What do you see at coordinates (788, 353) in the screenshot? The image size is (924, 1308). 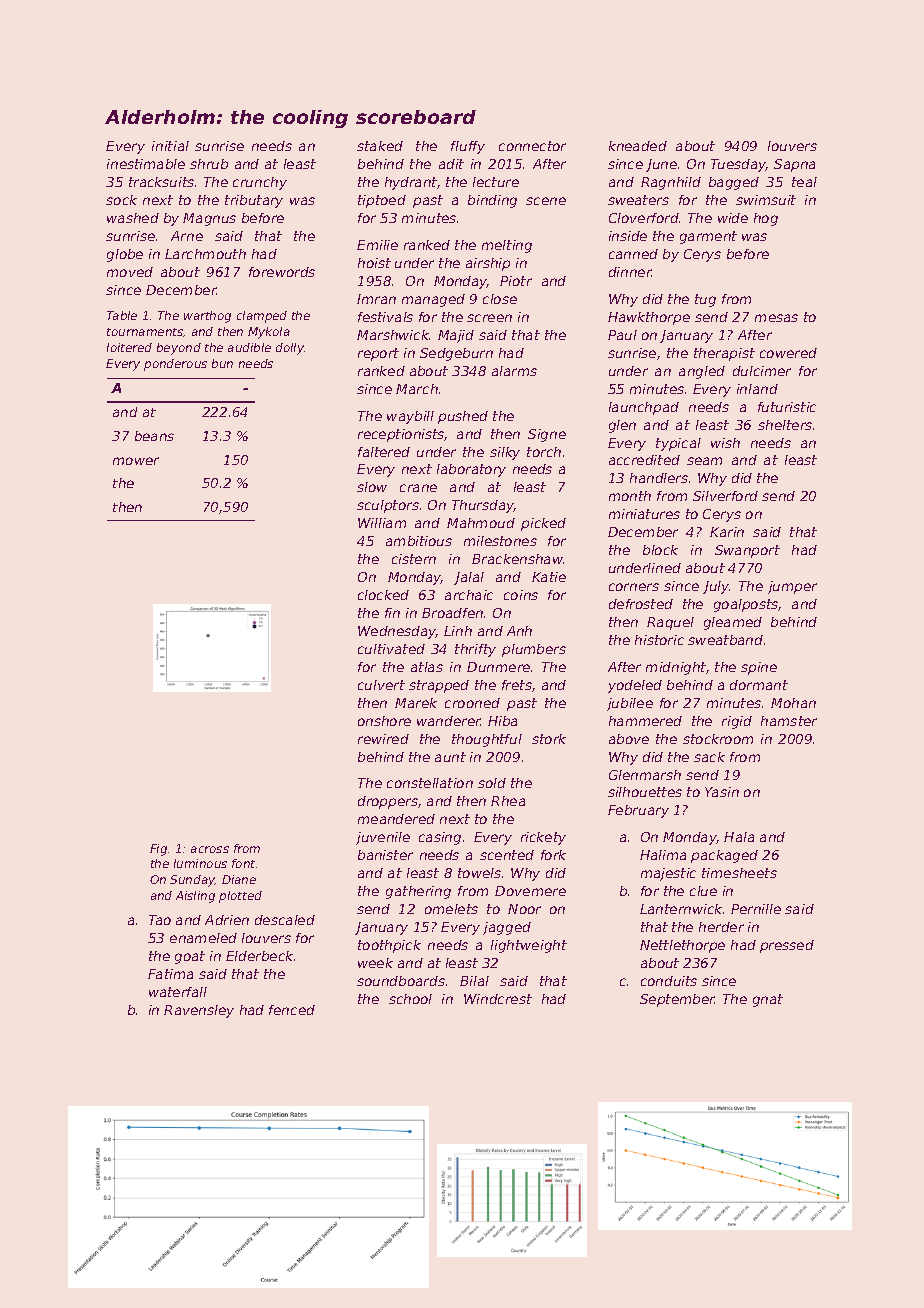 I see `cowered` at bounding box center [788, 353].
